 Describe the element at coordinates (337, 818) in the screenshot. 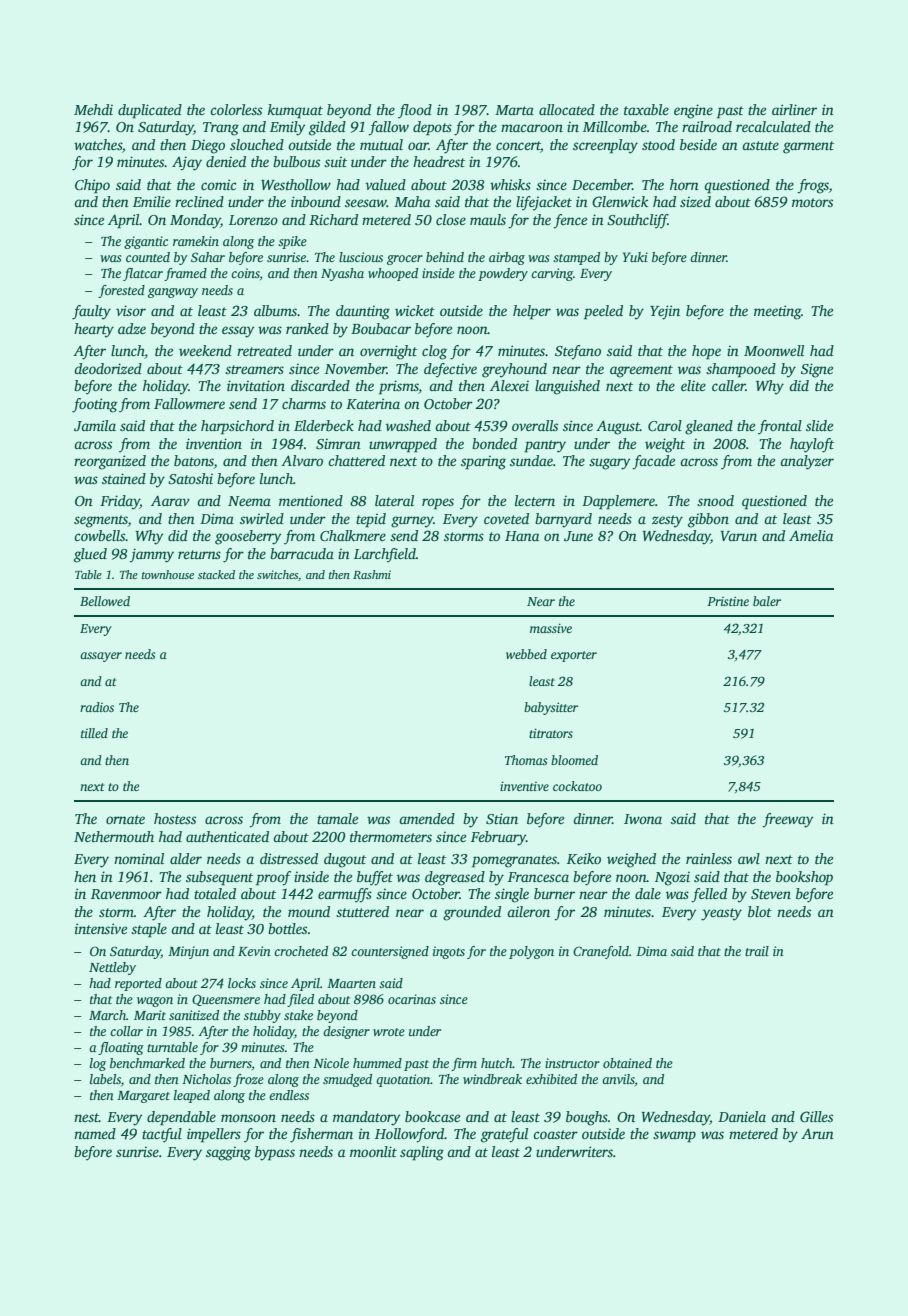

I see `tamale` at that location.
